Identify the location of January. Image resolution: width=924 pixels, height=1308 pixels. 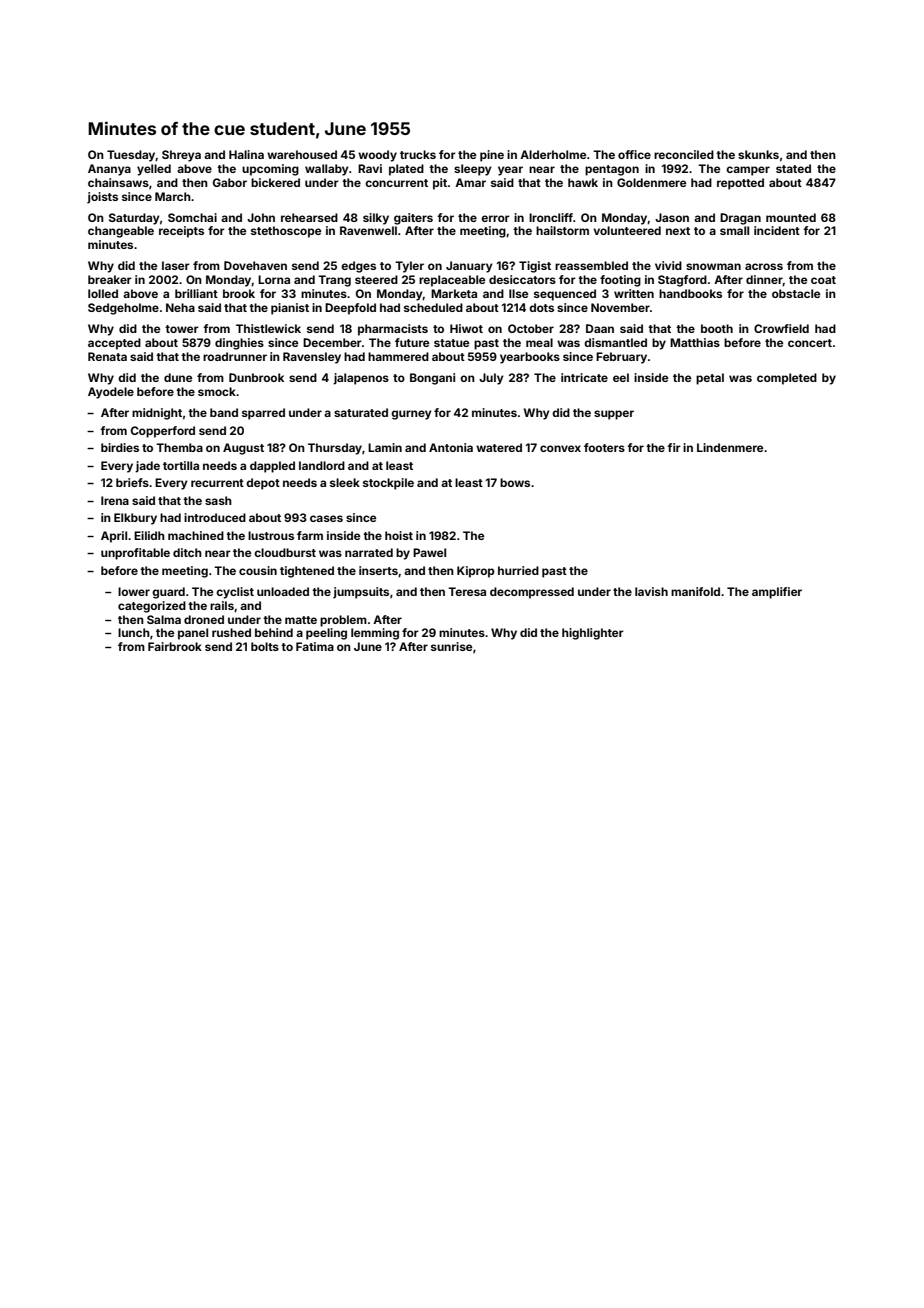
(469, 267).
